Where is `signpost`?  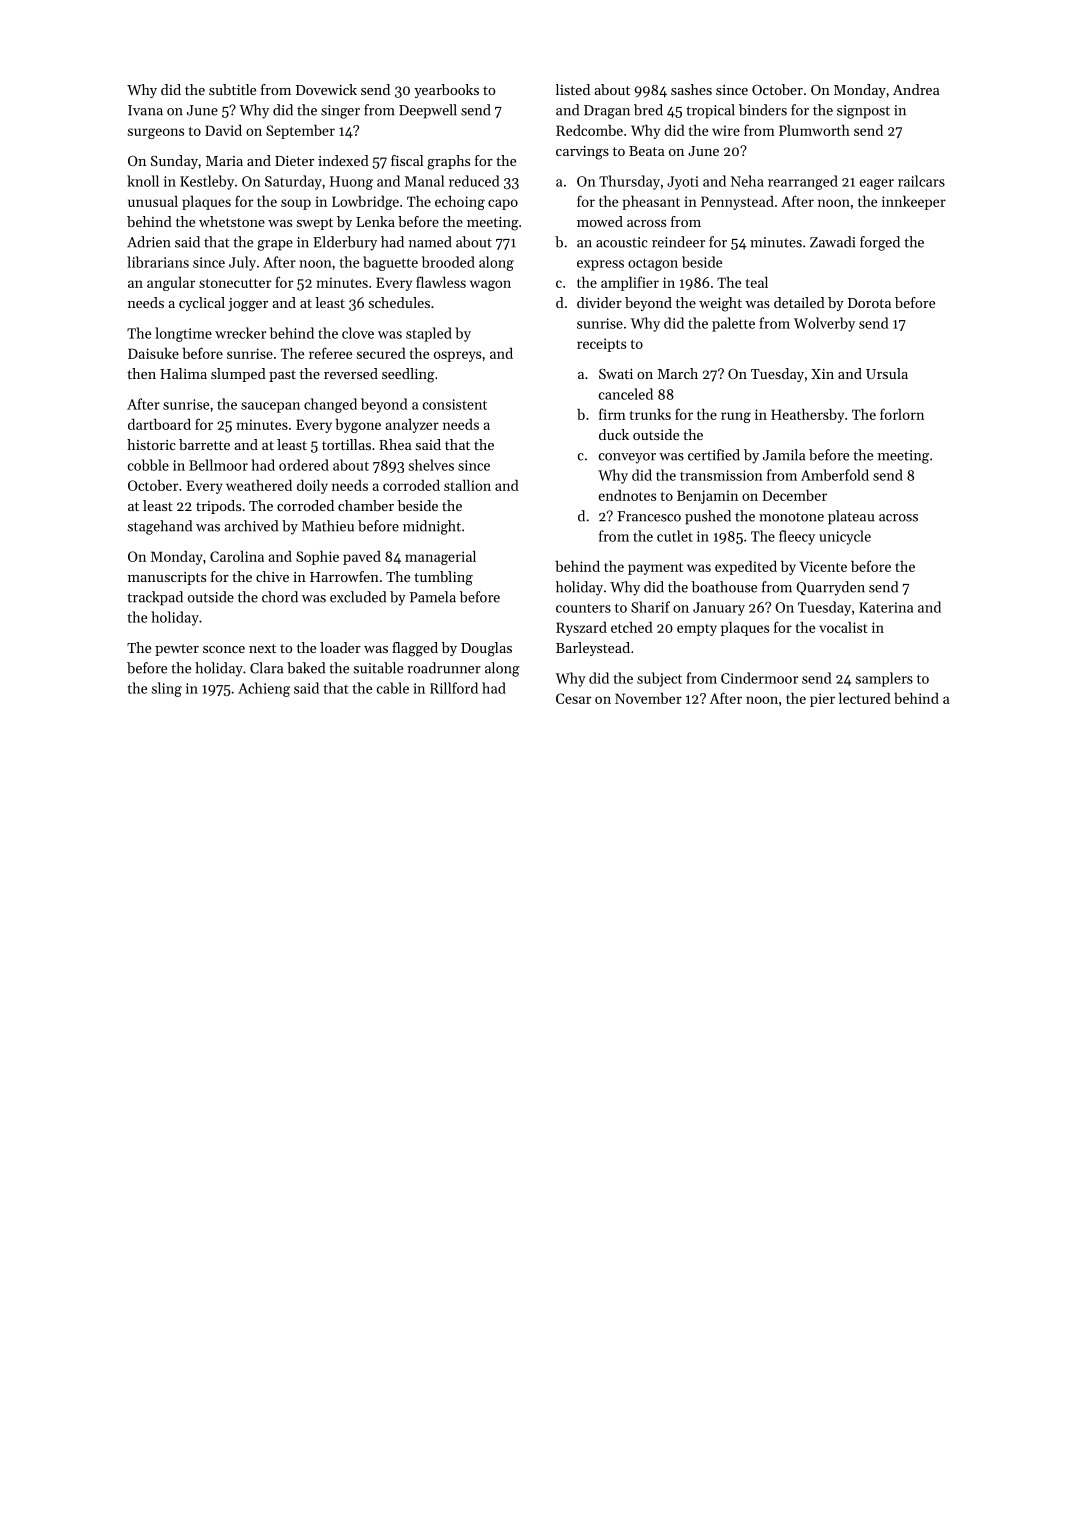
signpost is located at coordinates (863, 112).
